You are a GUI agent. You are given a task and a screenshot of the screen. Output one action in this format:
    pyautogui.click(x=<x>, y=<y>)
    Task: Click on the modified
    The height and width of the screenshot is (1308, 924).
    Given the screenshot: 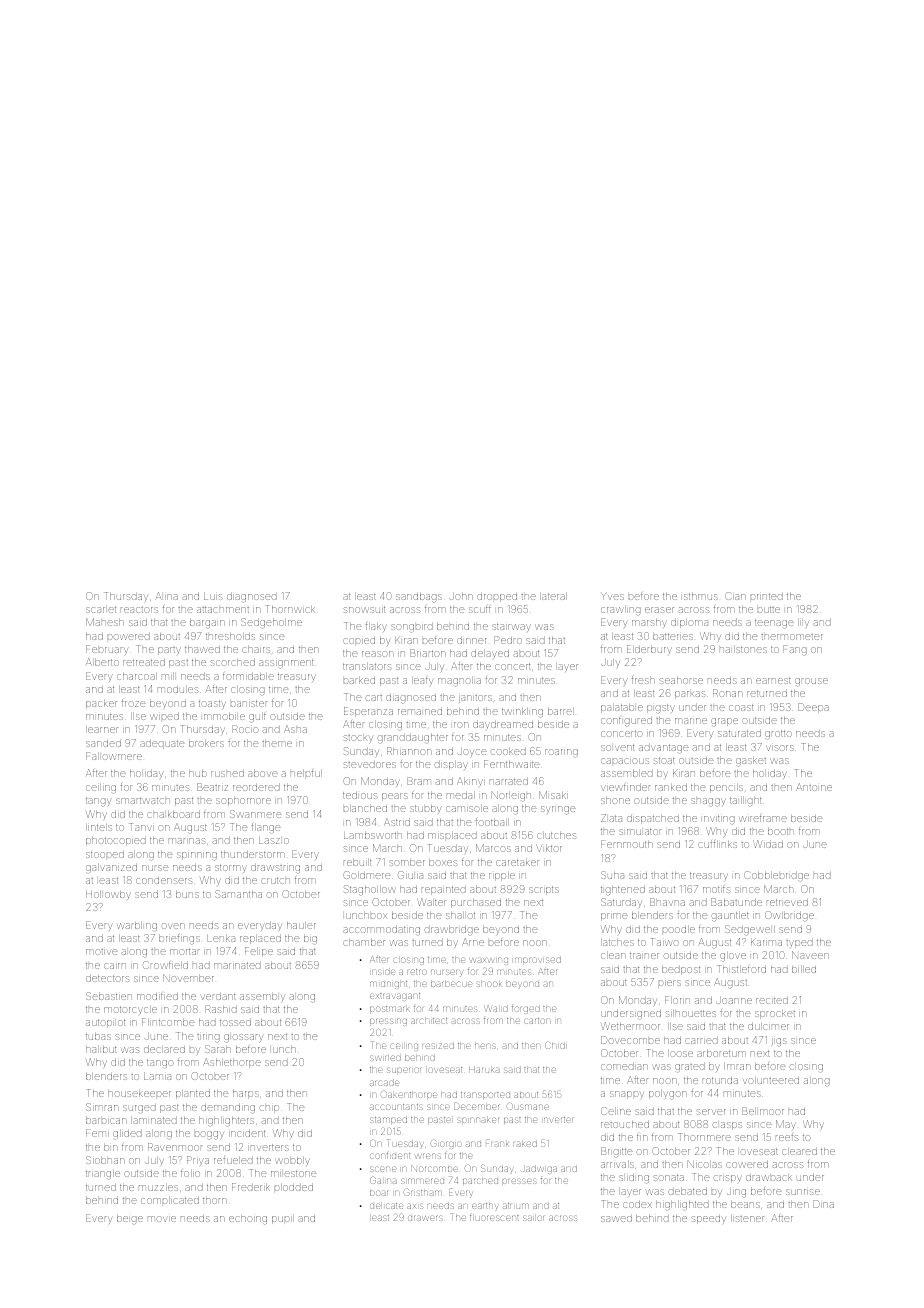 What is the action you would take?
    pyautogui.click(x=157, y=996)
